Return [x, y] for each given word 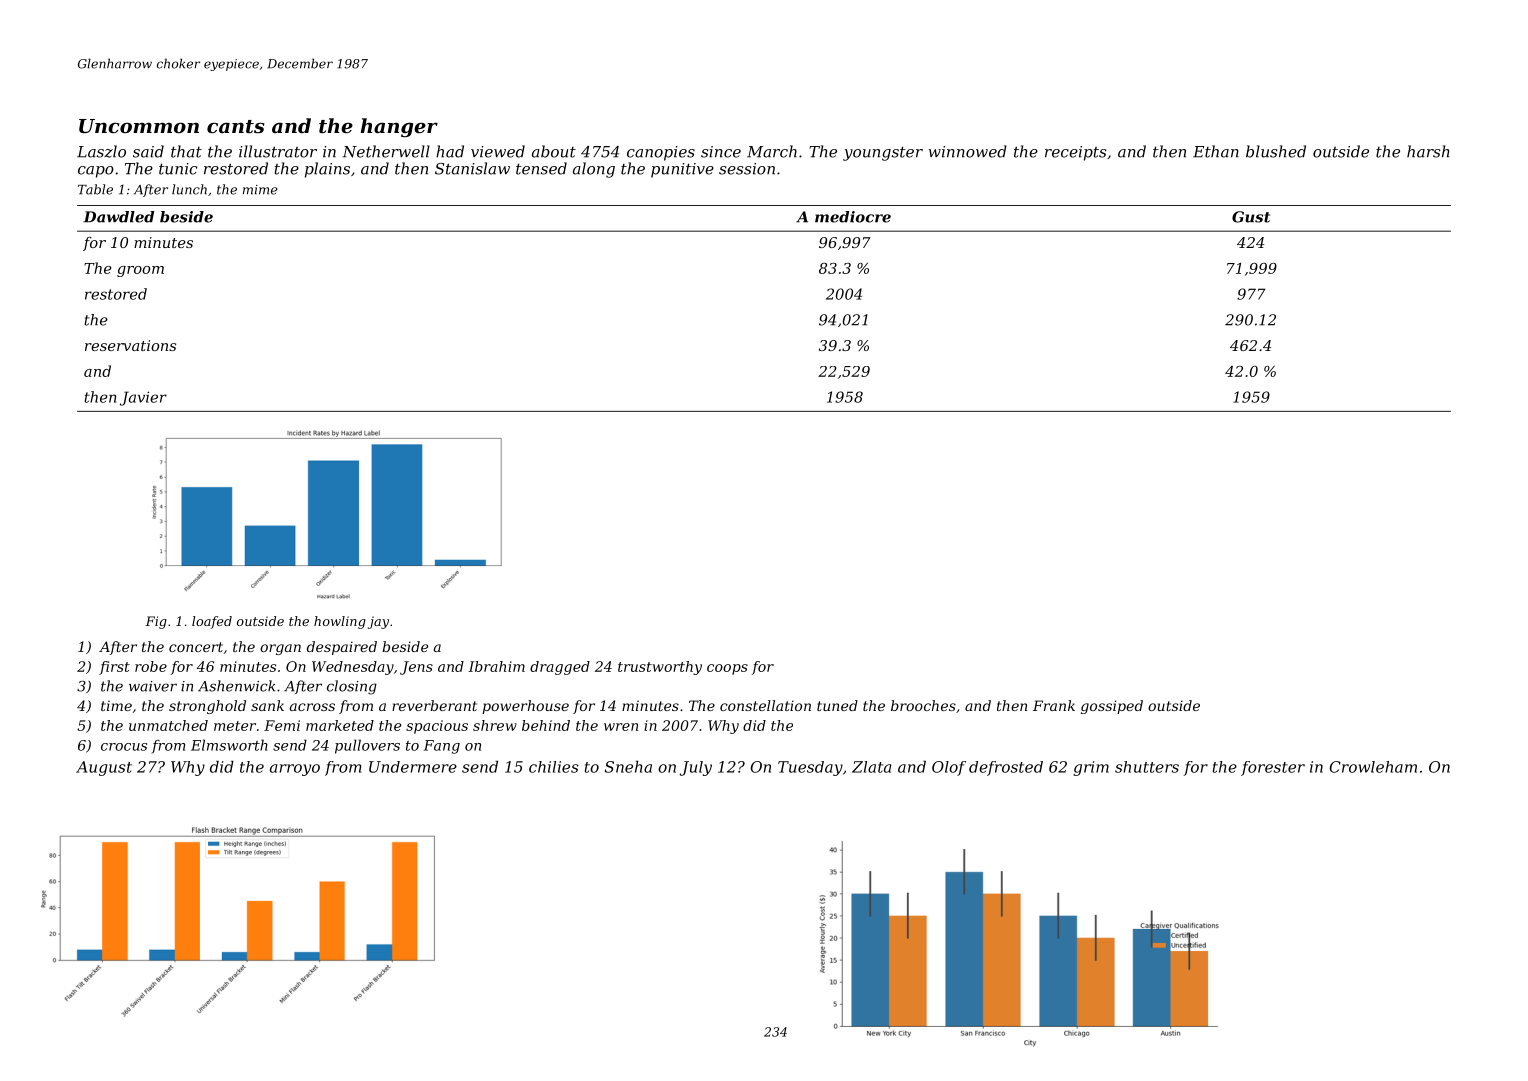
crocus [124, 747]
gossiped [1112, 707]
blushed [1276, 151]
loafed [212, 622]
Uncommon [139, 126]
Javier [143, 398]
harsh [1428, 151]
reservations [130, 345]
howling [340, 622]
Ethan [1216, 151]
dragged [560, 668]
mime [260, 190]
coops [727, 669]
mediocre [853, 217]
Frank [1054, 705]
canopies [661, 153]
